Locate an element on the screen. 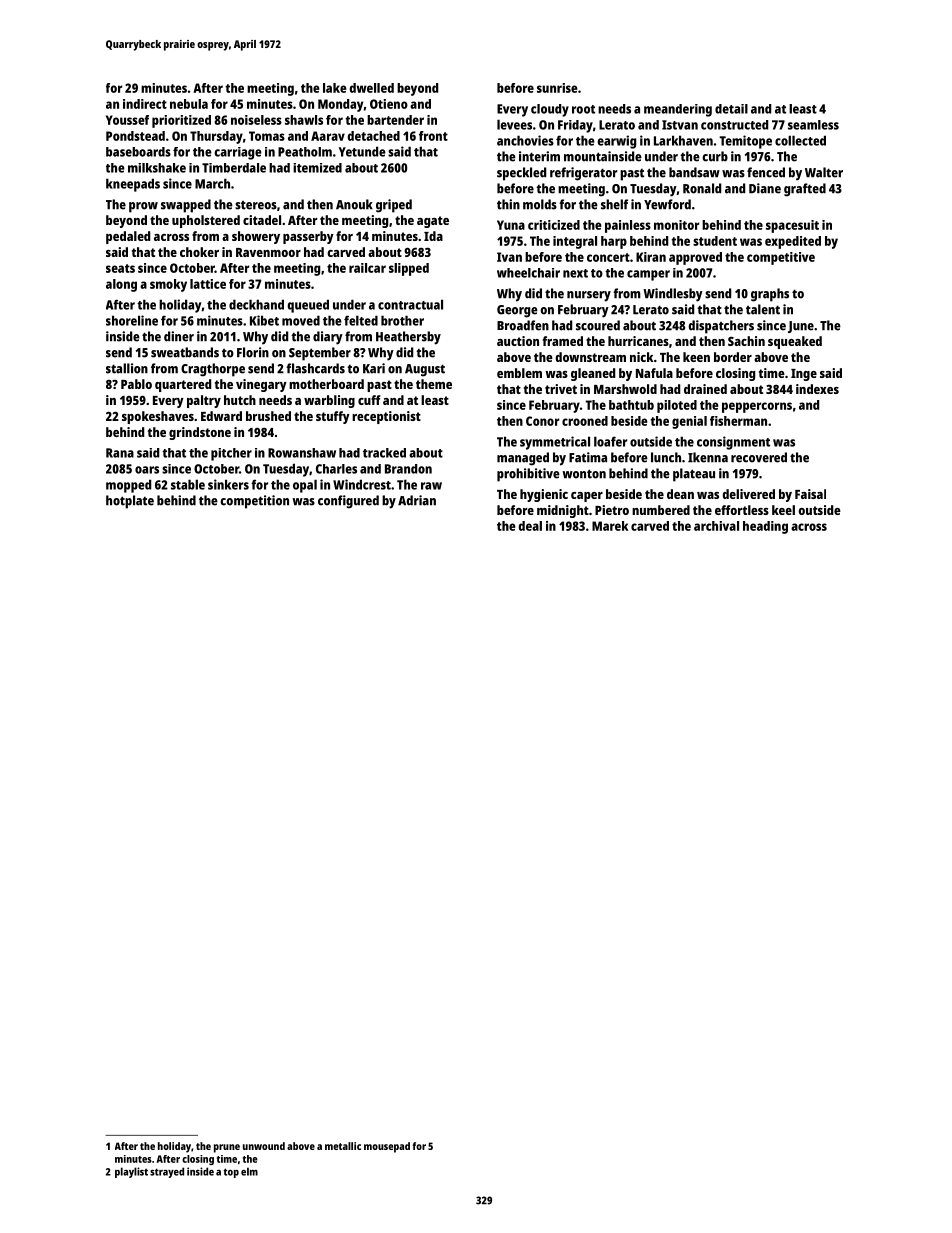 The width and height of the screenshot is (952, 1233). Rana is located at coordinates (120, 453).
